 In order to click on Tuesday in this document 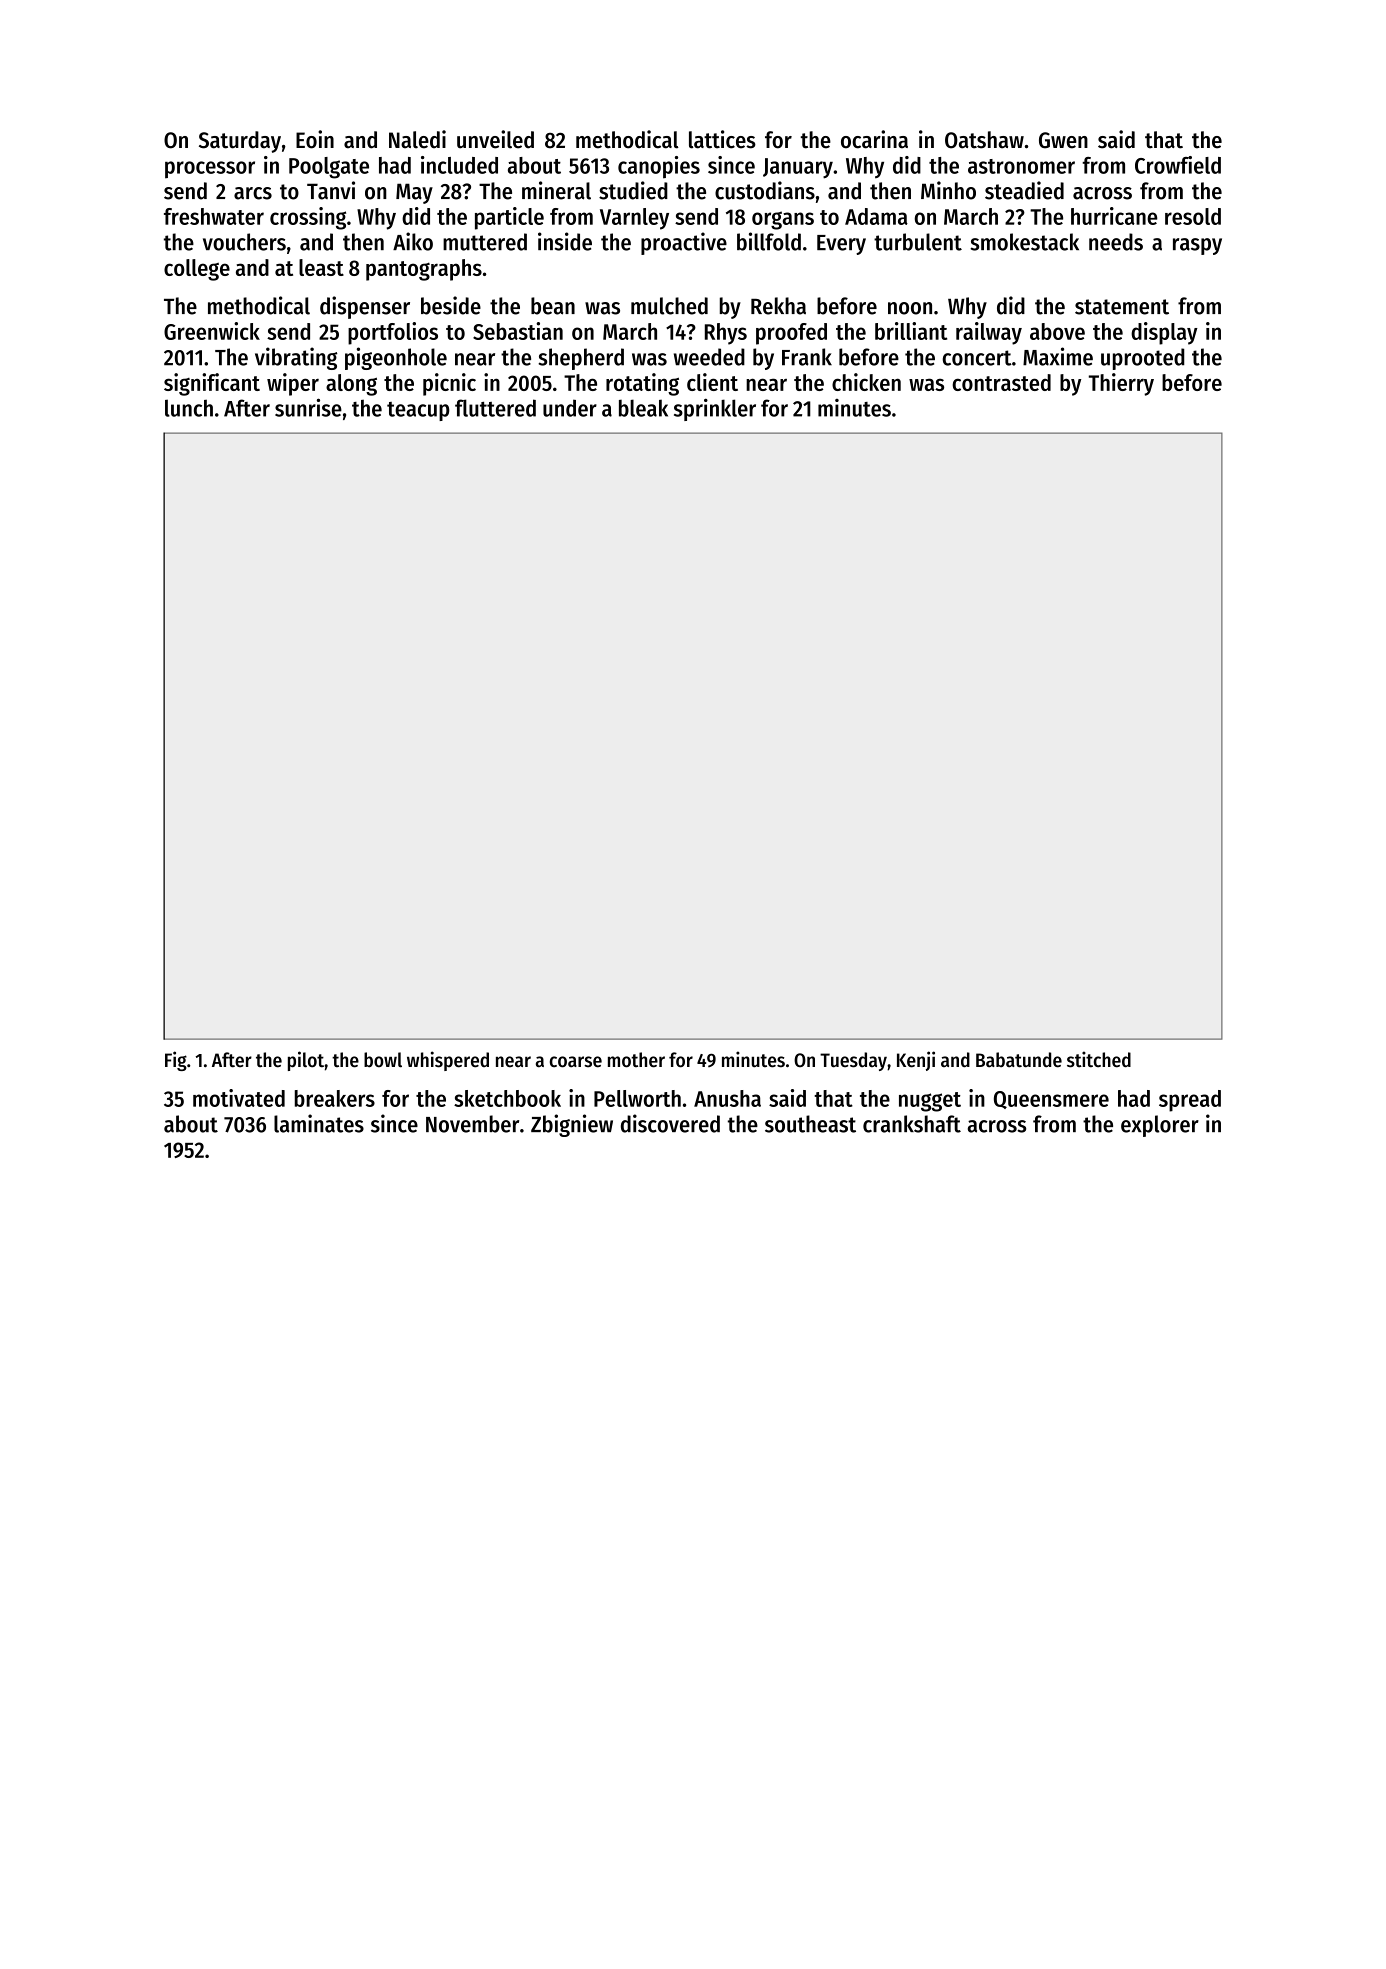, I will do `click(853, 1061)`.
